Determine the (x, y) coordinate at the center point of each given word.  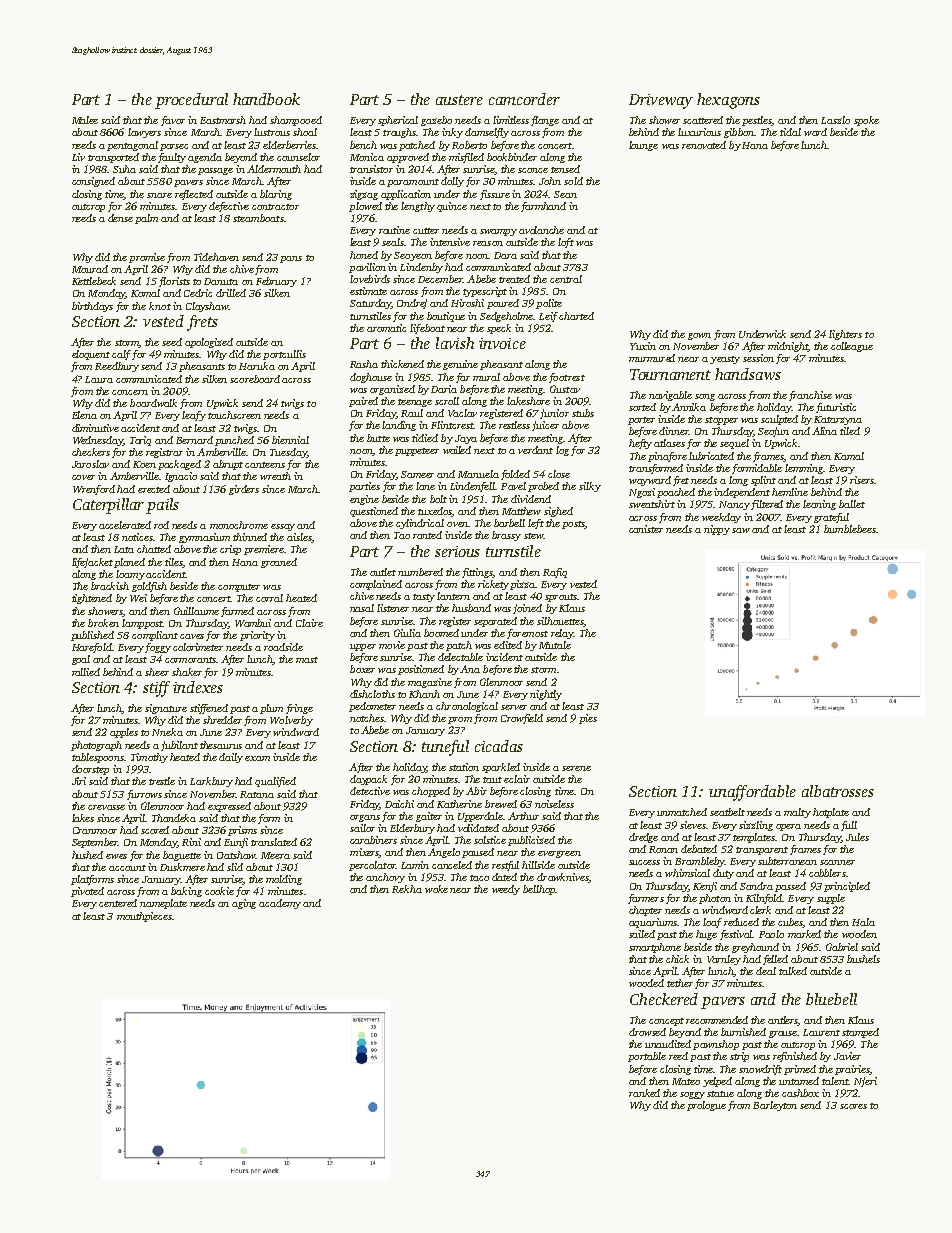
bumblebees (850, 529)
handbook (266, 99)
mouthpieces (144, 917)
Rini (191, 842)
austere (459, 100)
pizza (522, 585)
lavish (455, 343)
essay (283, 527)
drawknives (562, 877)
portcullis (284, 355)
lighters (845, 335)
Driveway (661, 101)
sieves (693, 825)
